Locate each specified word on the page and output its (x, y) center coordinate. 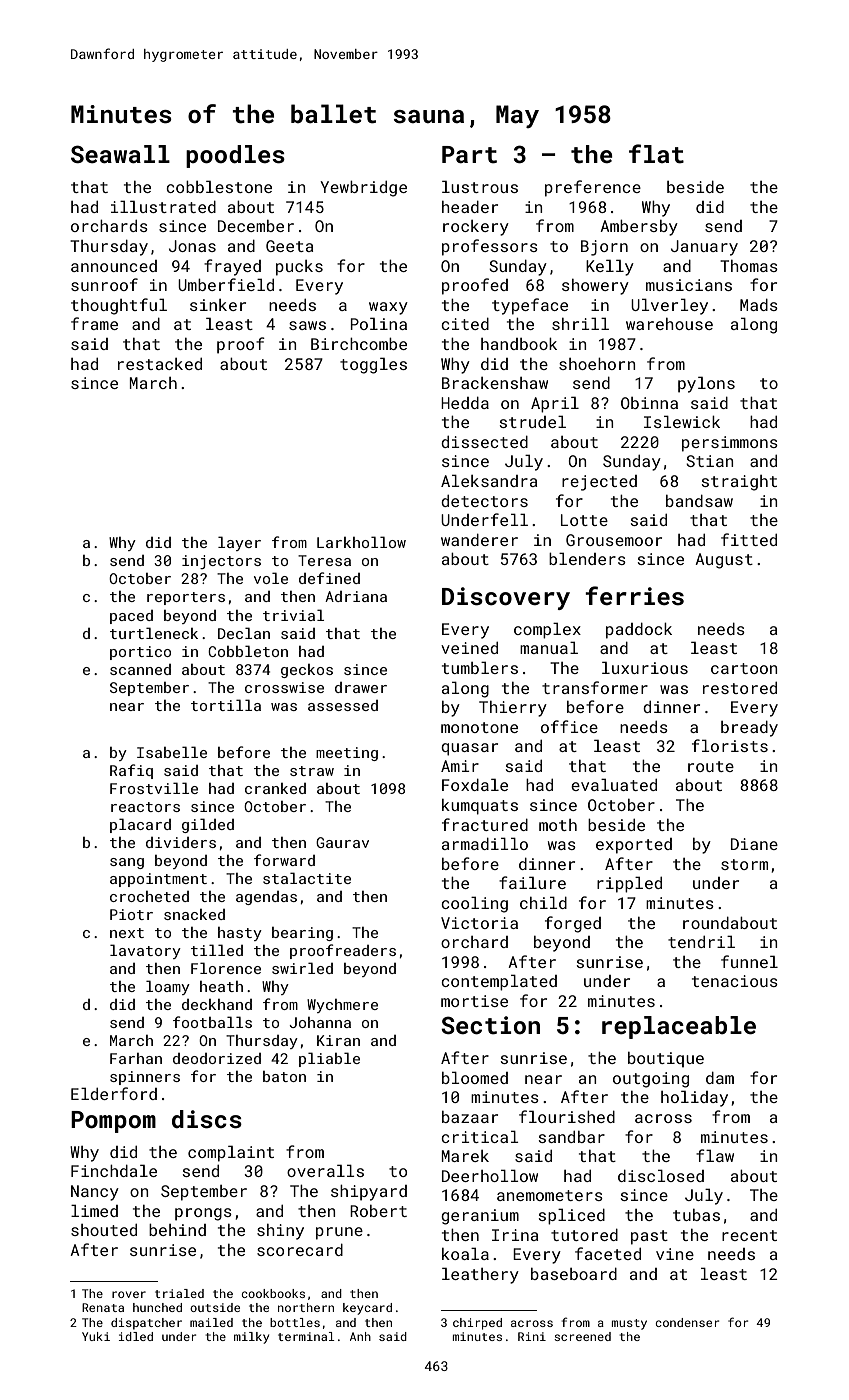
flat (656, 154)
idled (136, 1336)
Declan (244, 633)
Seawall (120, 154)
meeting (347, 754)
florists (730, 745)
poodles (235, 156)
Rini (532, 1336)
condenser (687, 1322)
